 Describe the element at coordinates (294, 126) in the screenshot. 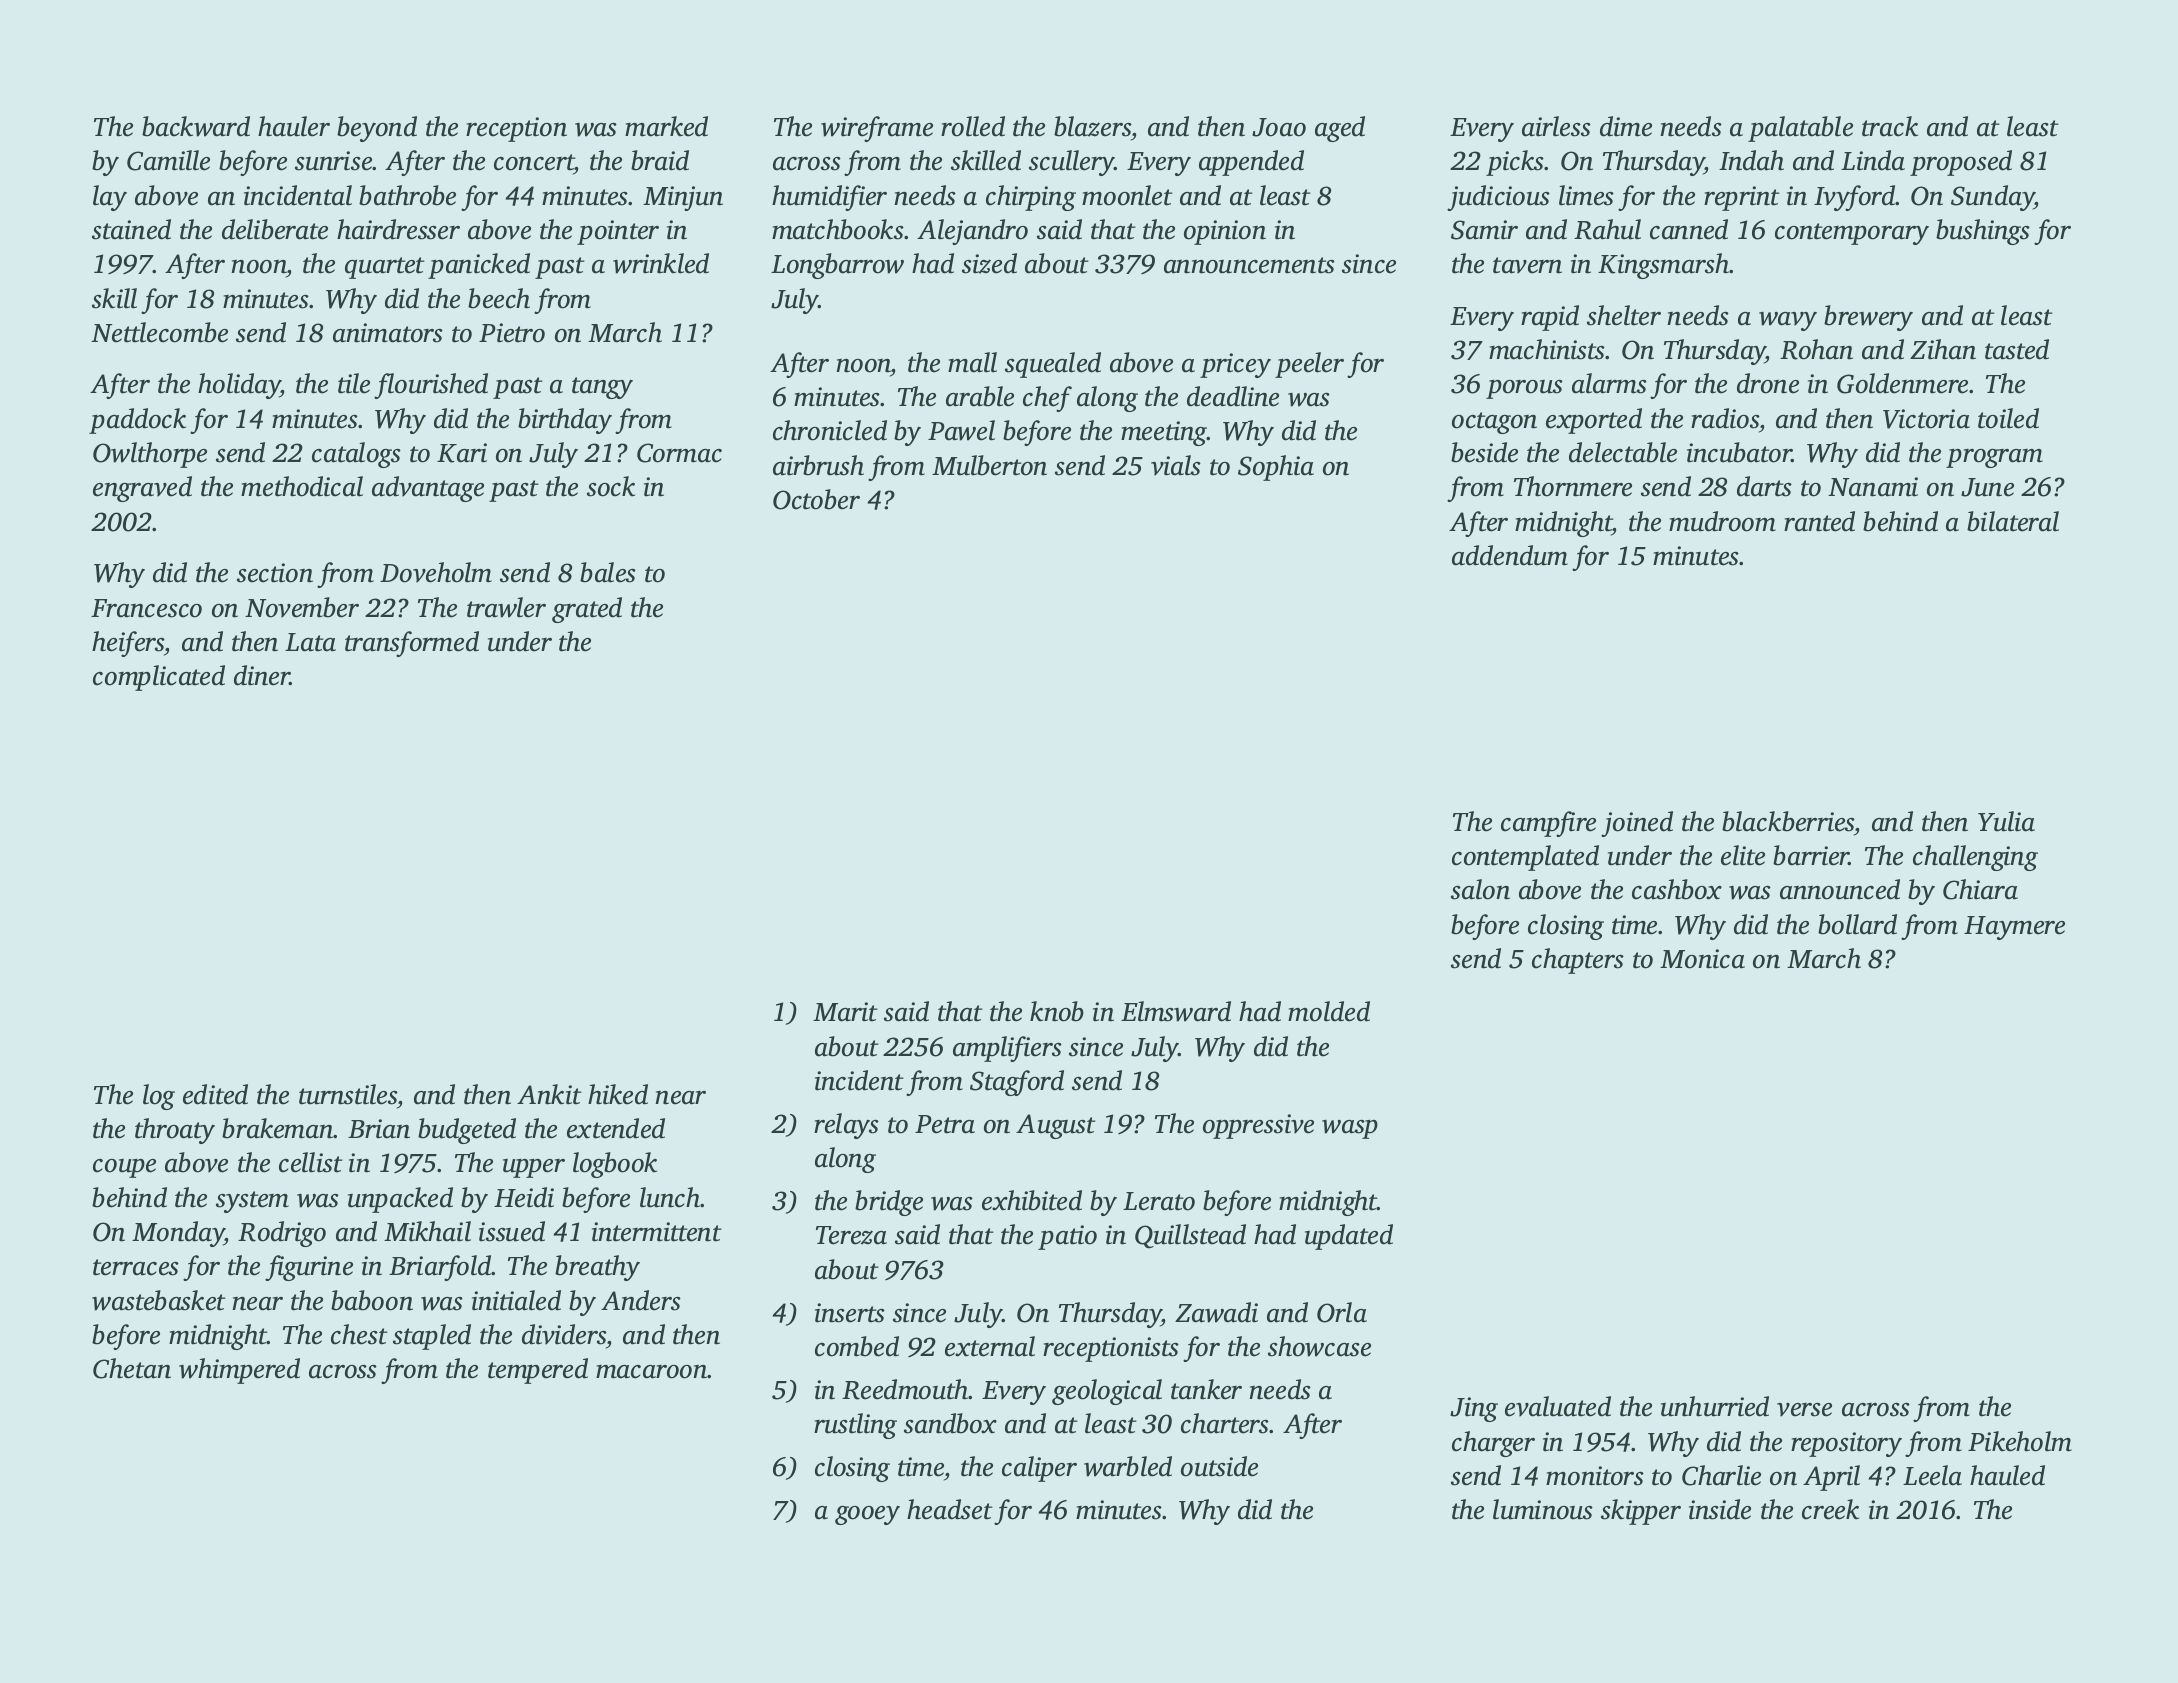

I see `hauler` at that location.
